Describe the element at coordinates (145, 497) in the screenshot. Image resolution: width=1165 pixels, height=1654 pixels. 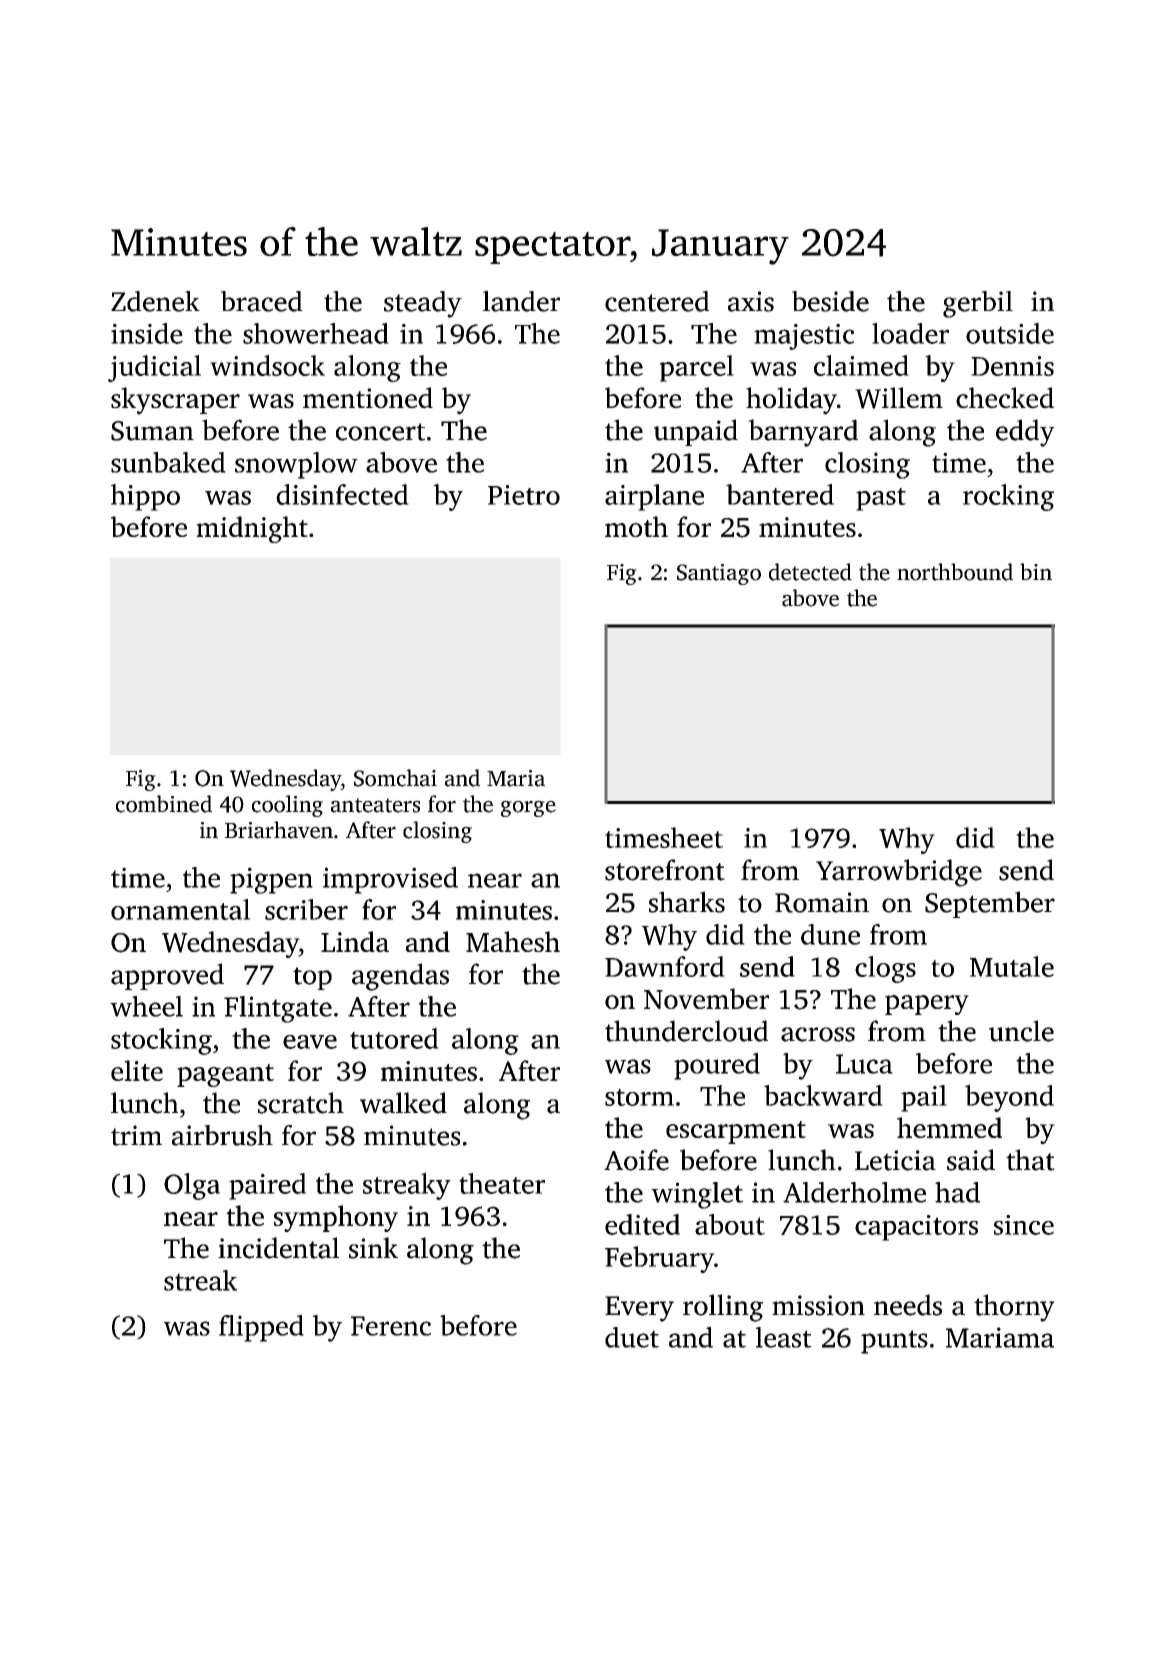
I see `hippo` at that location.
